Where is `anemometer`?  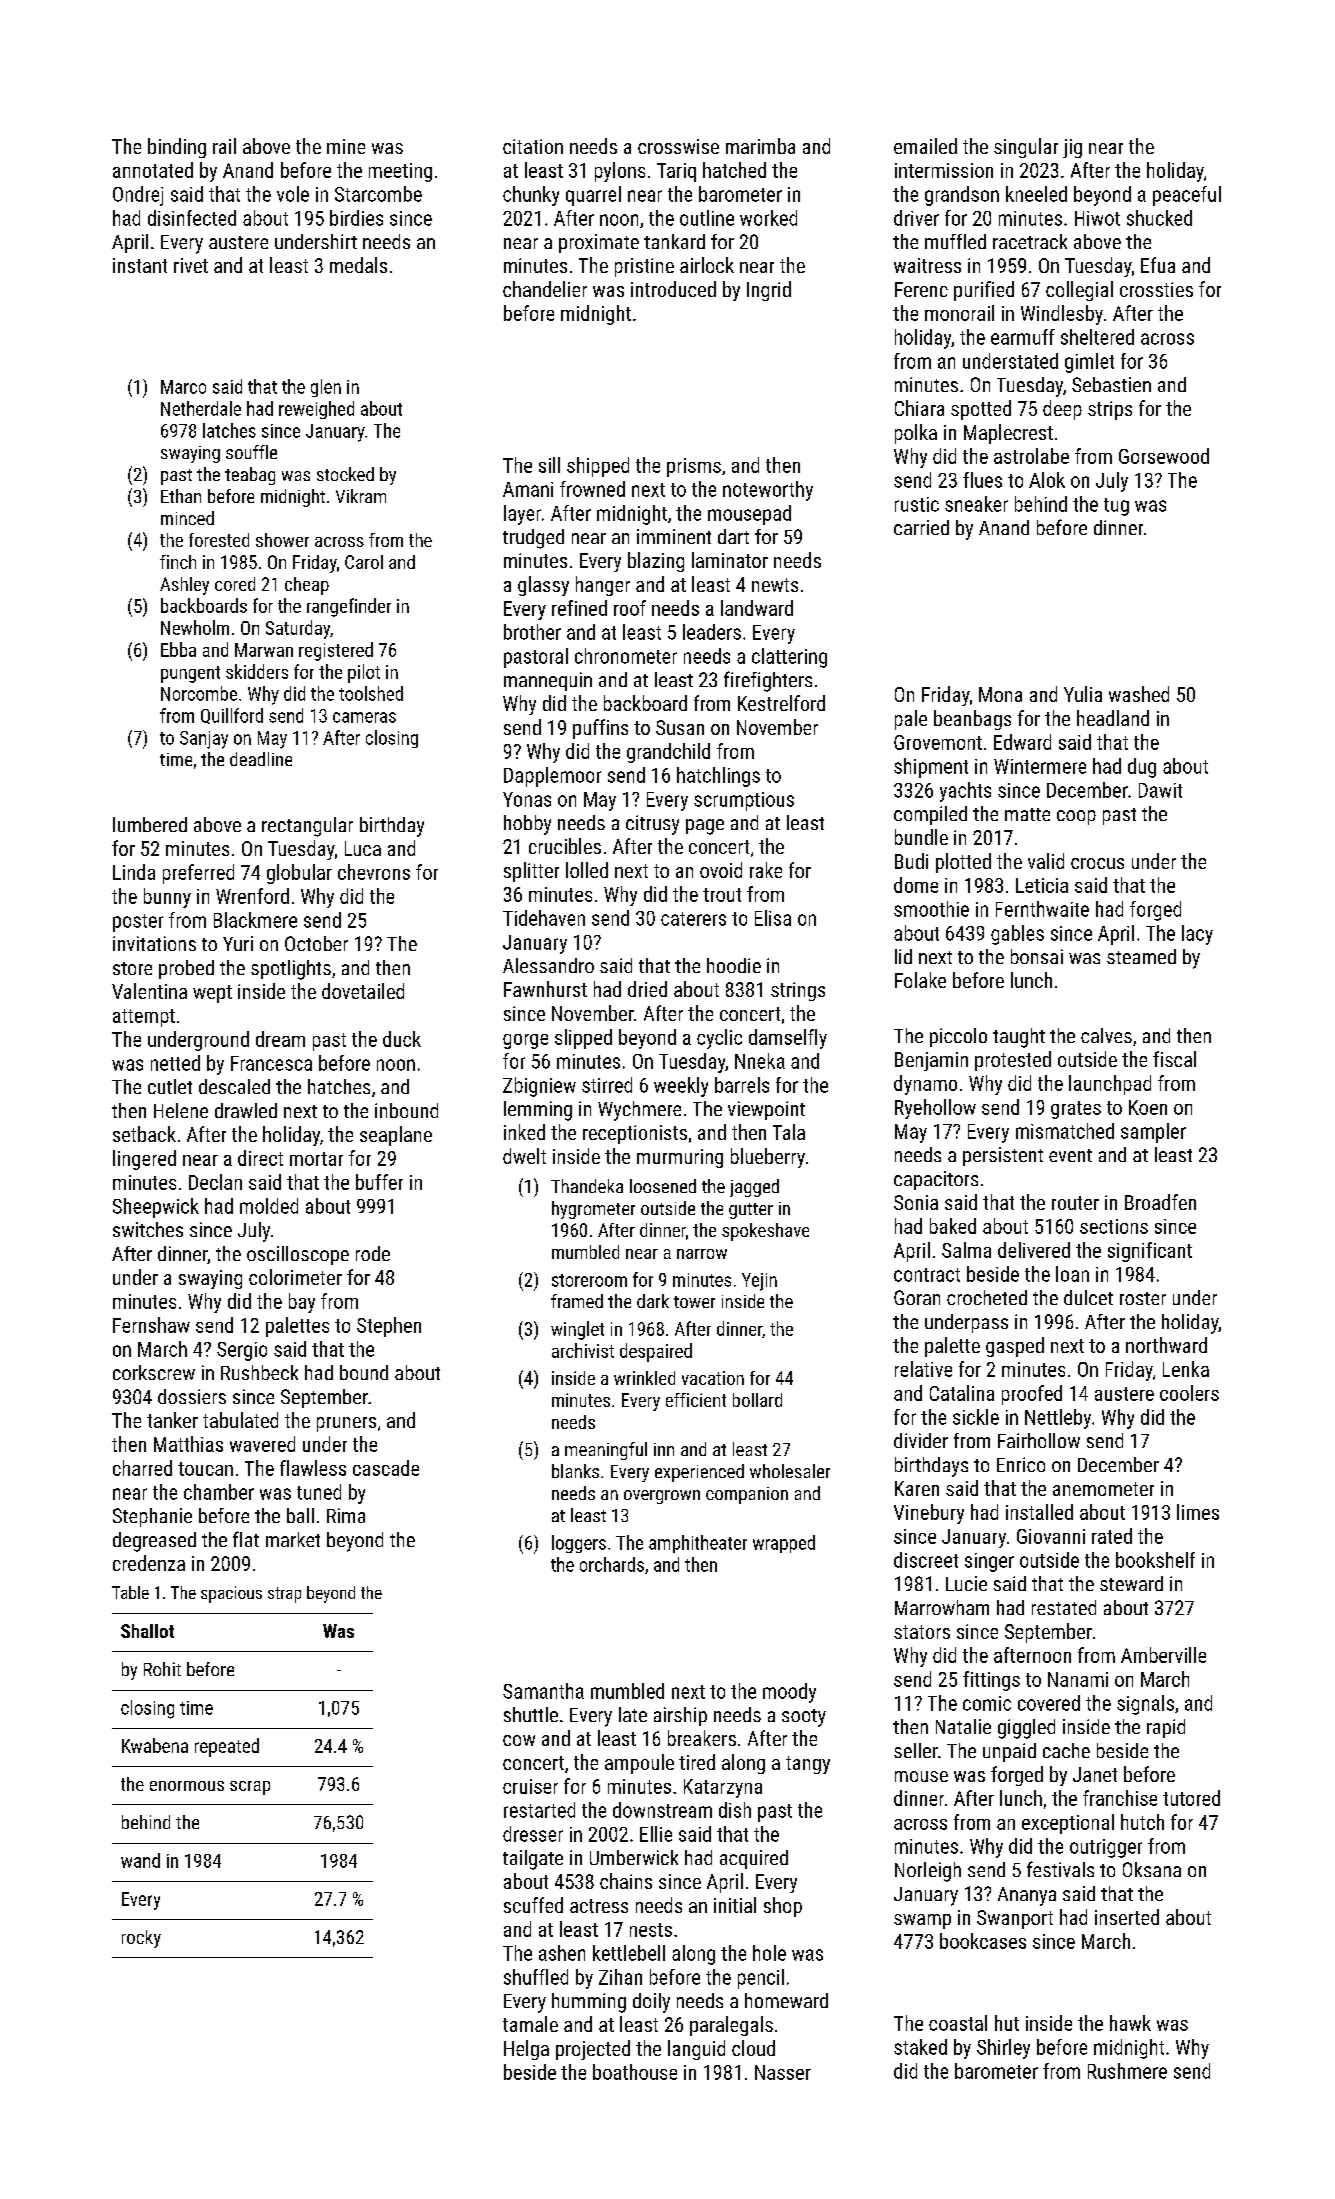 anemometer is located at coordinates (1103, 1489).
